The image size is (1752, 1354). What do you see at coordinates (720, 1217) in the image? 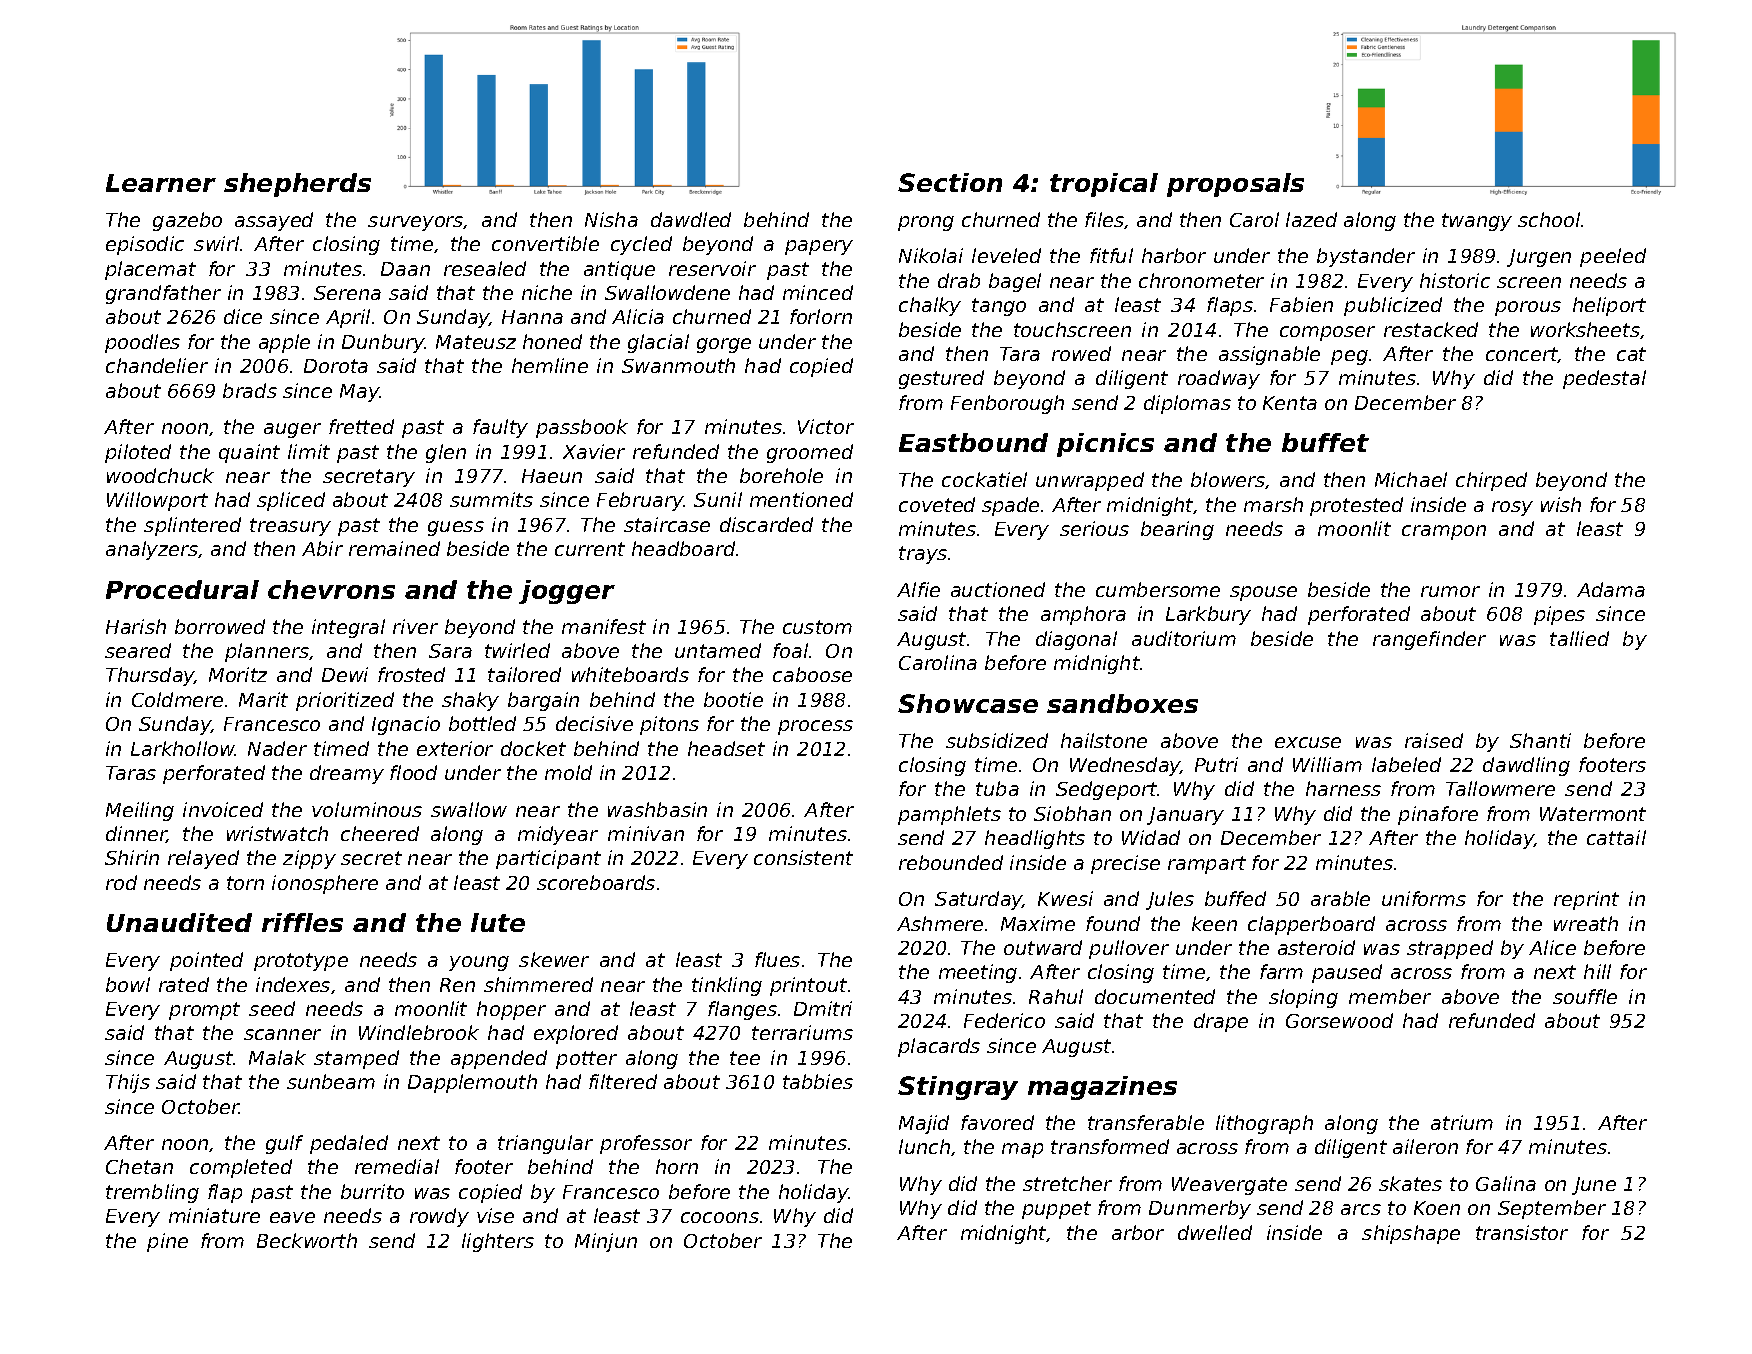
I see `cocoons` at bounding box center [720, 1217].
